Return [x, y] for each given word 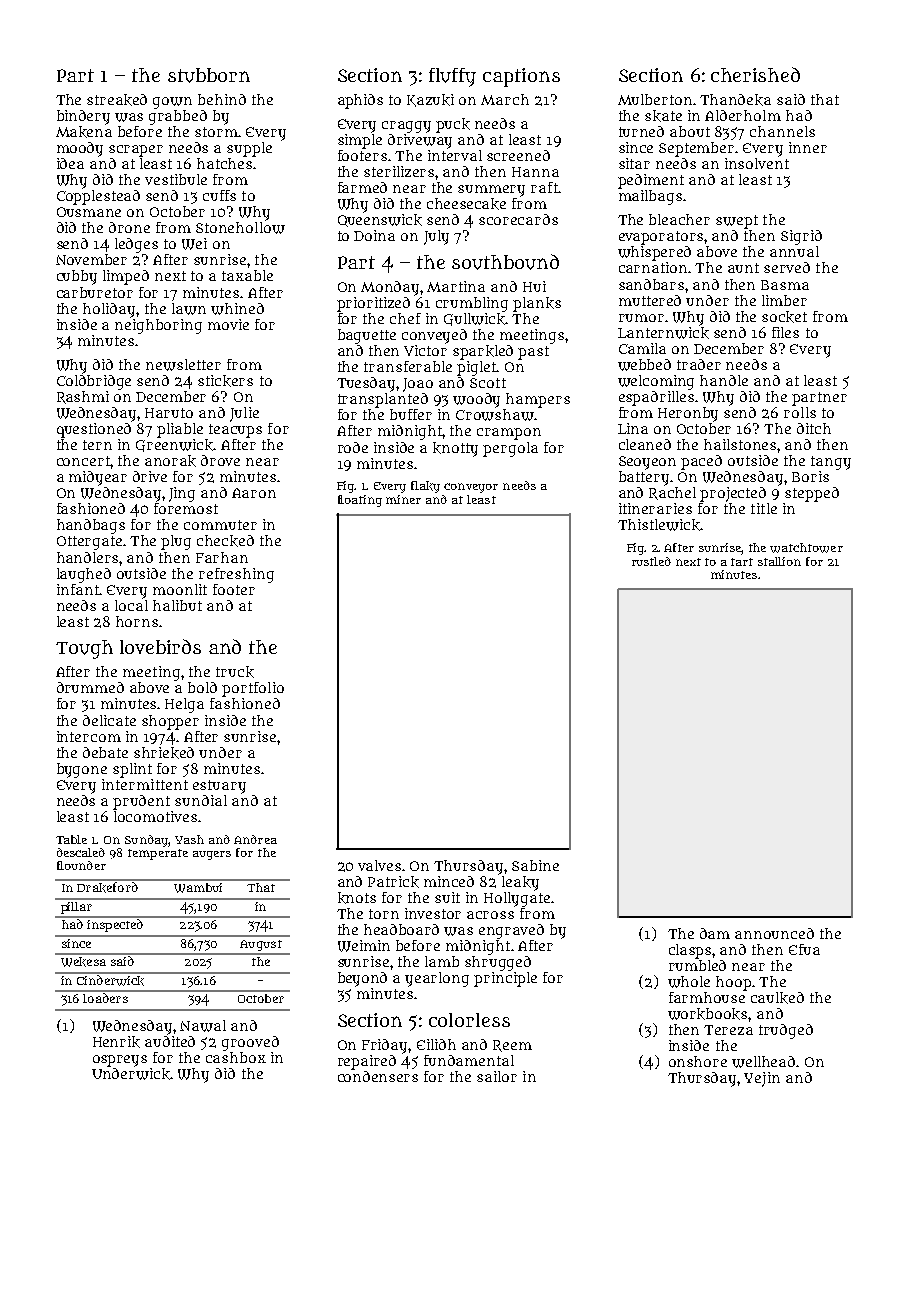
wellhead [763, 1062]
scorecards [518, 219]
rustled [651, 561]
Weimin [364, 946]
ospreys [120, 1061]
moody [80, 149]
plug [176, 542]
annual [794, 251]
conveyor [471, 488]
